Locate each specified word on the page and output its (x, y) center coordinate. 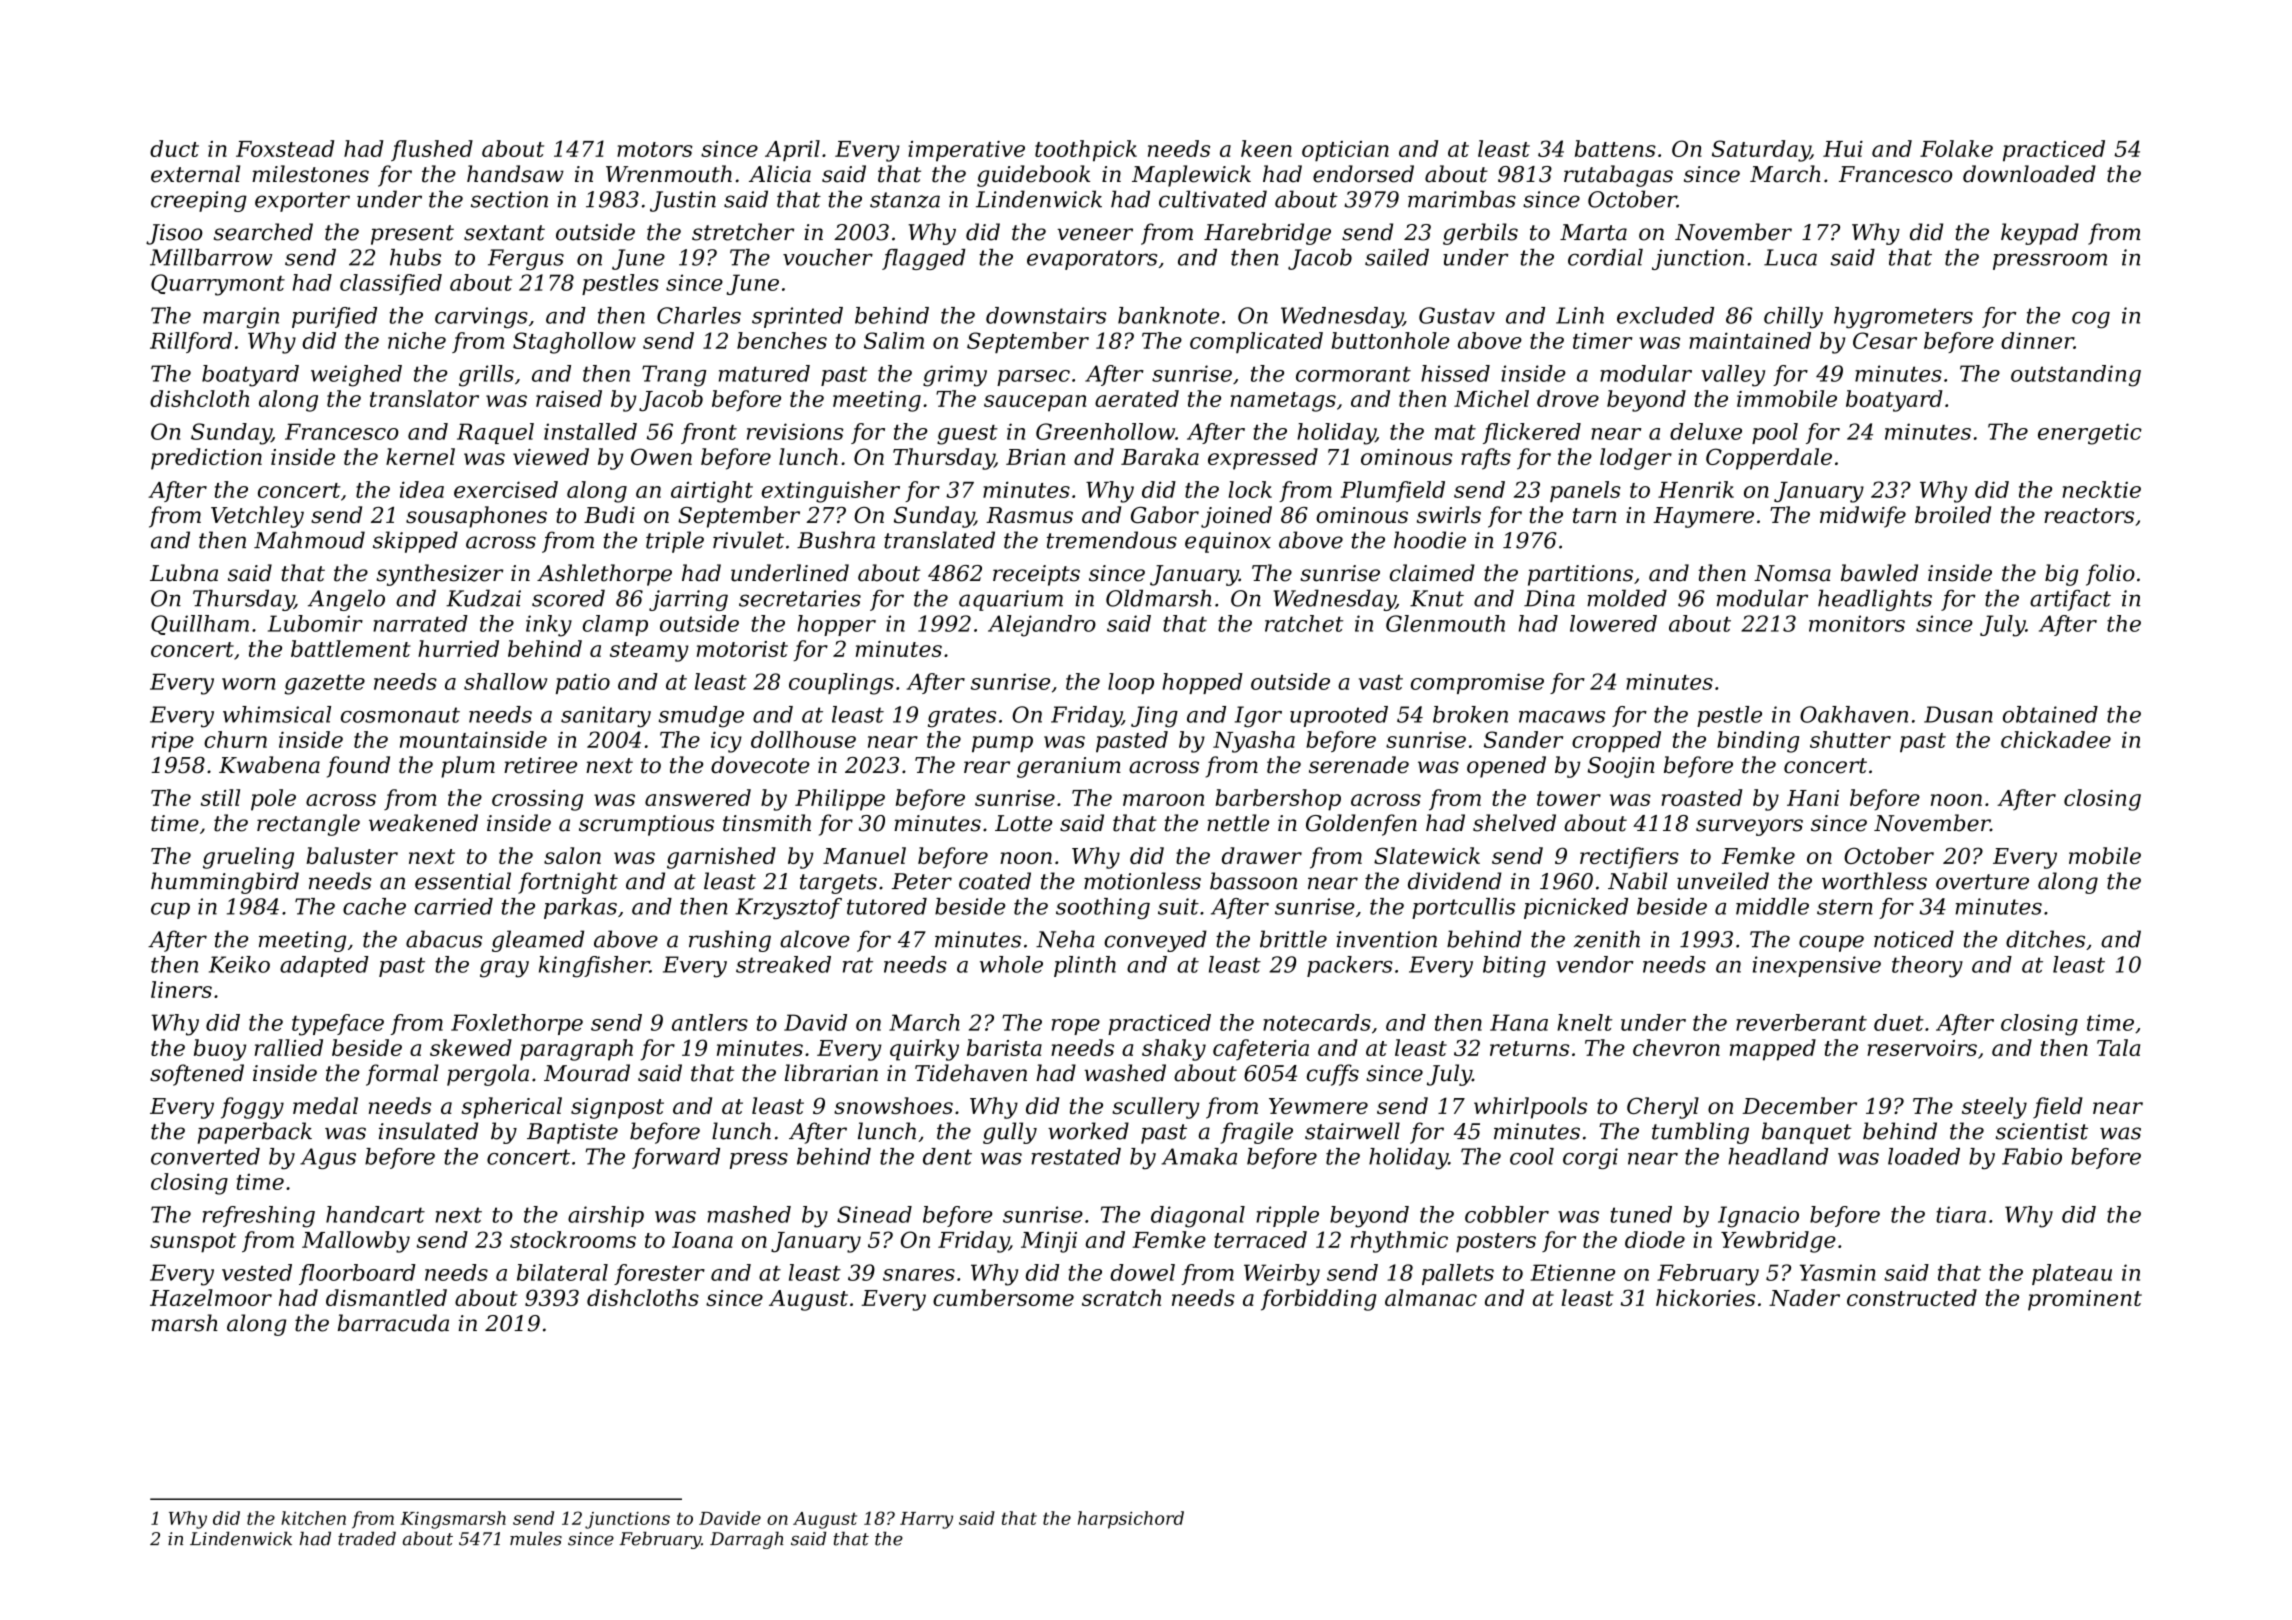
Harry (926, 1520)
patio (583, 683)
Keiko (239, 964)
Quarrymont (218, 285)
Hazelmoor (211, 1298)
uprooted (1339, 716)
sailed (1397, 257)
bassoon (1253, 881)
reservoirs (1922, 1048)
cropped (1616, 741)
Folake (1956, 148)
